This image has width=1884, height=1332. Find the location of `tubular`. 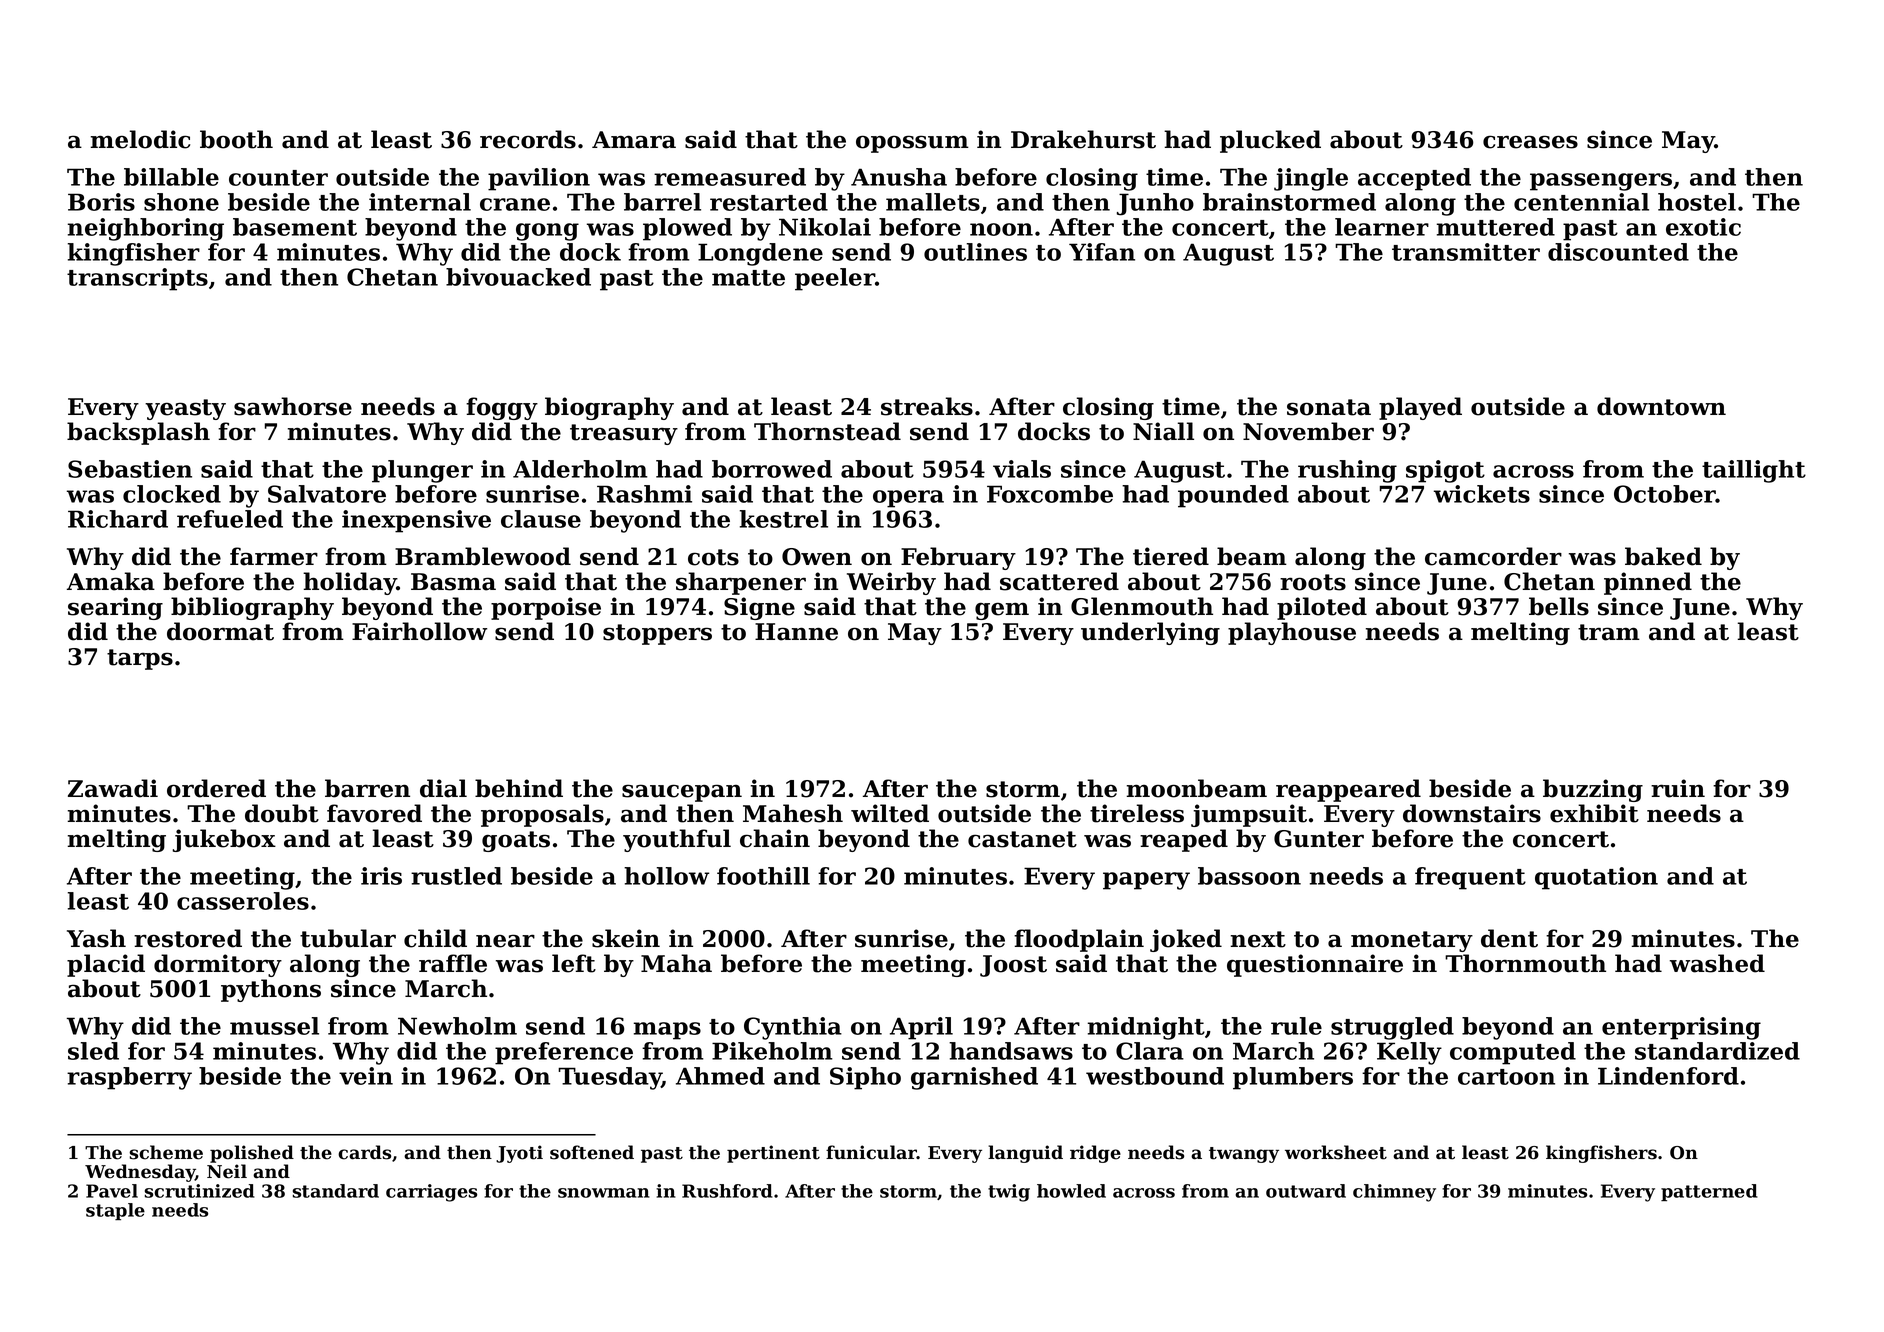

tubular is located at coordinates (348, 938).
